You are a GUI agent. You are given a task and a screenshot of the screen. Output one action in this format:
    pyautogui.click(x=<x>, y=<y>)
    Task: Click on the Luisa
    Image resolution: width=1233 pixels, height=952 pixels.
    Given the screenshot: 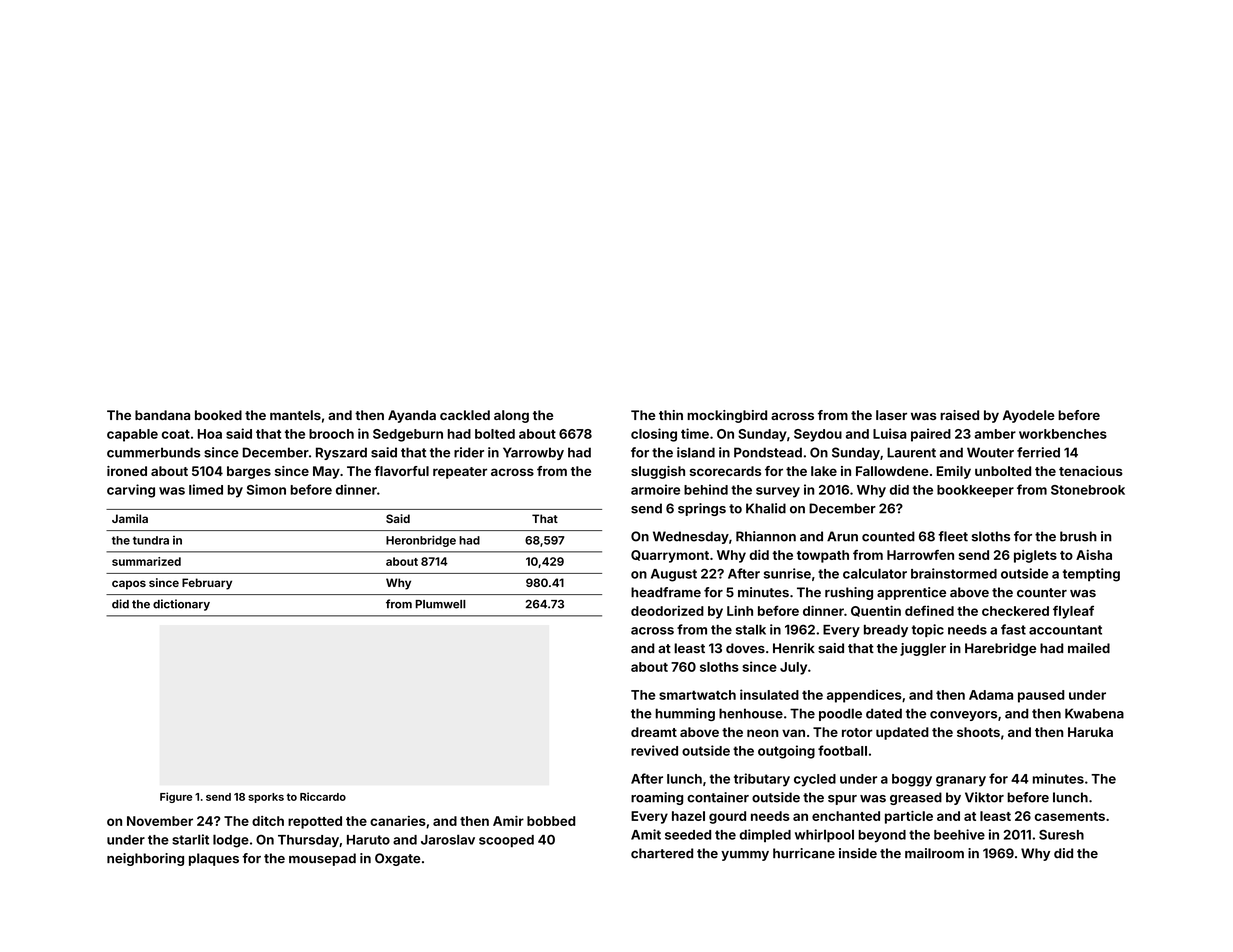 What is the action you would take?
    pyautogui.click(x=890, y=433)
